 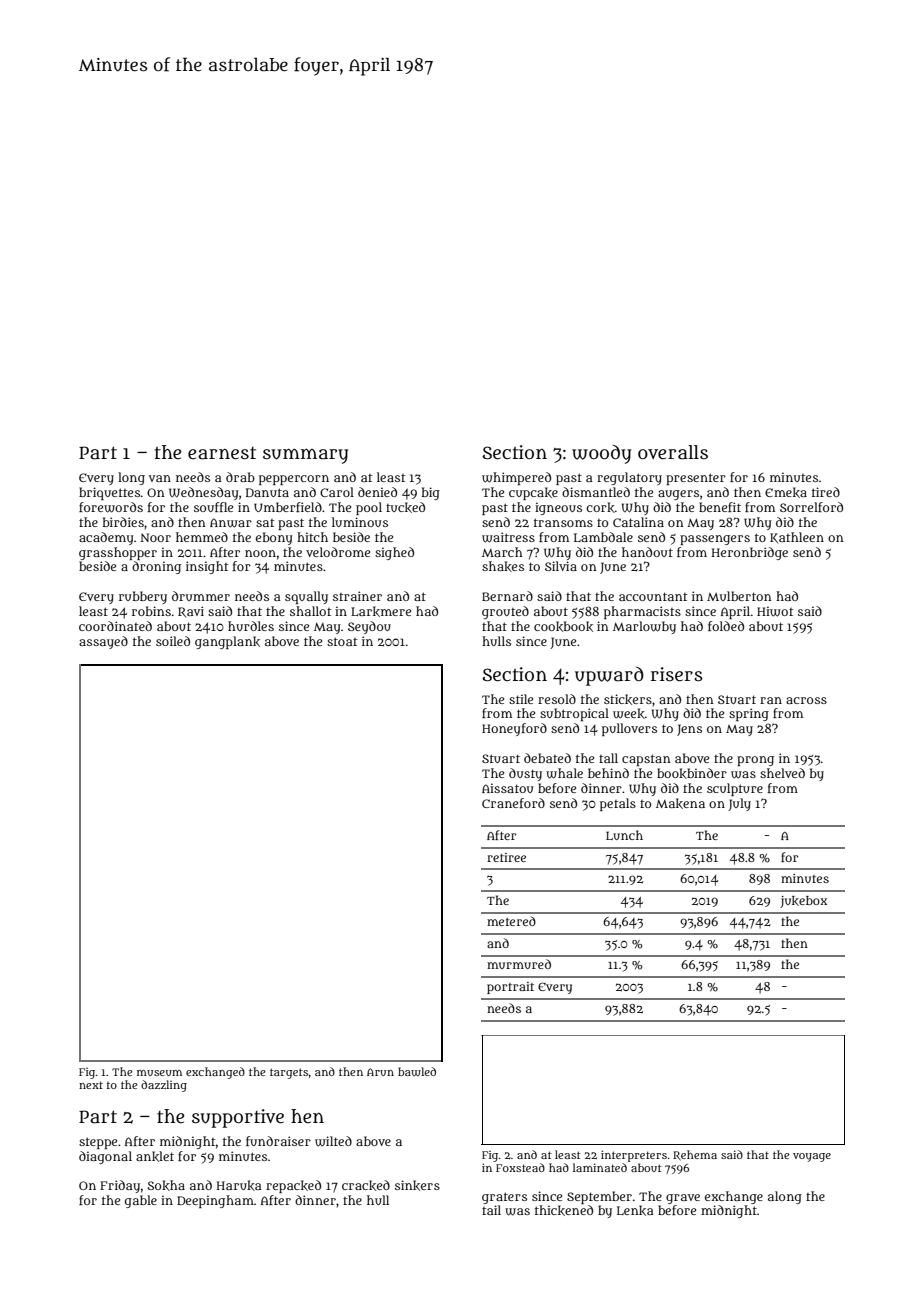 What do you see at coordinates (811, 507) in the screenshot?
I see `Sorrelford` at bounding box center [811, 507].
